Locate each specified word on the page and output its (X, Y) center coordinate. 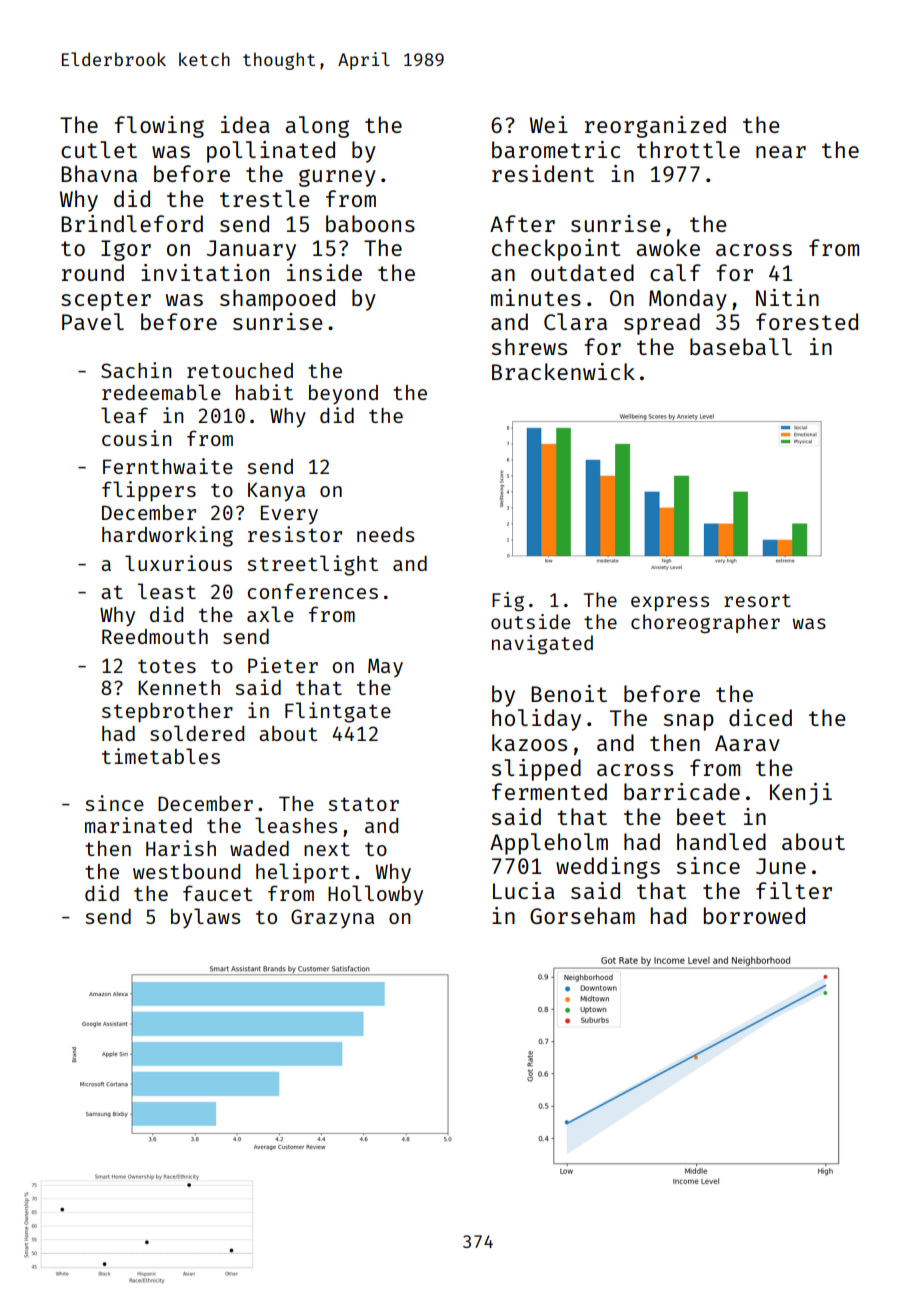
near (781, 152)
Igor (126, 250)
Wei (549, 124)
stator (363, 804)
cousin (136, 438)
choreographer (705, 623)
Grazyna (332, 918)
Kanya (276, 492)
